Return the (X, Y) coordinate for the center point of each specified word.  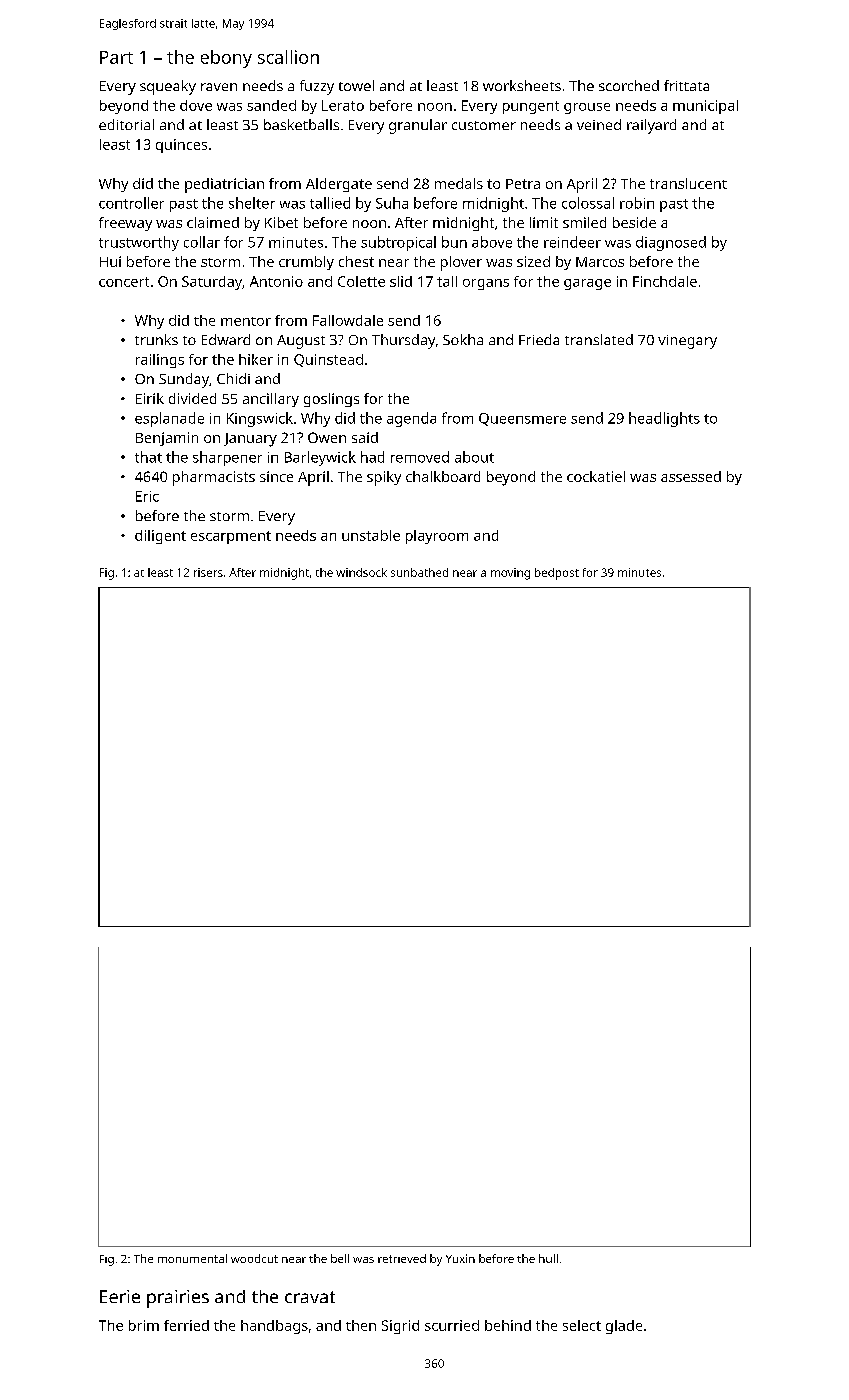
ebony (226, 59)
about (474, 457)
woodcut (254, 1258)
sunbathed (419, 572)
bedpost (557, 574)
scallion (288, 57)
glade (624, 1327)
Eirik (150, 398)
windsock (361, 572)
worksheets (522, 85)
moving (510, 574)
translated (599, 339)
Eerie (120, 1296)
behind (508, 1325)
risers (208, 572)
